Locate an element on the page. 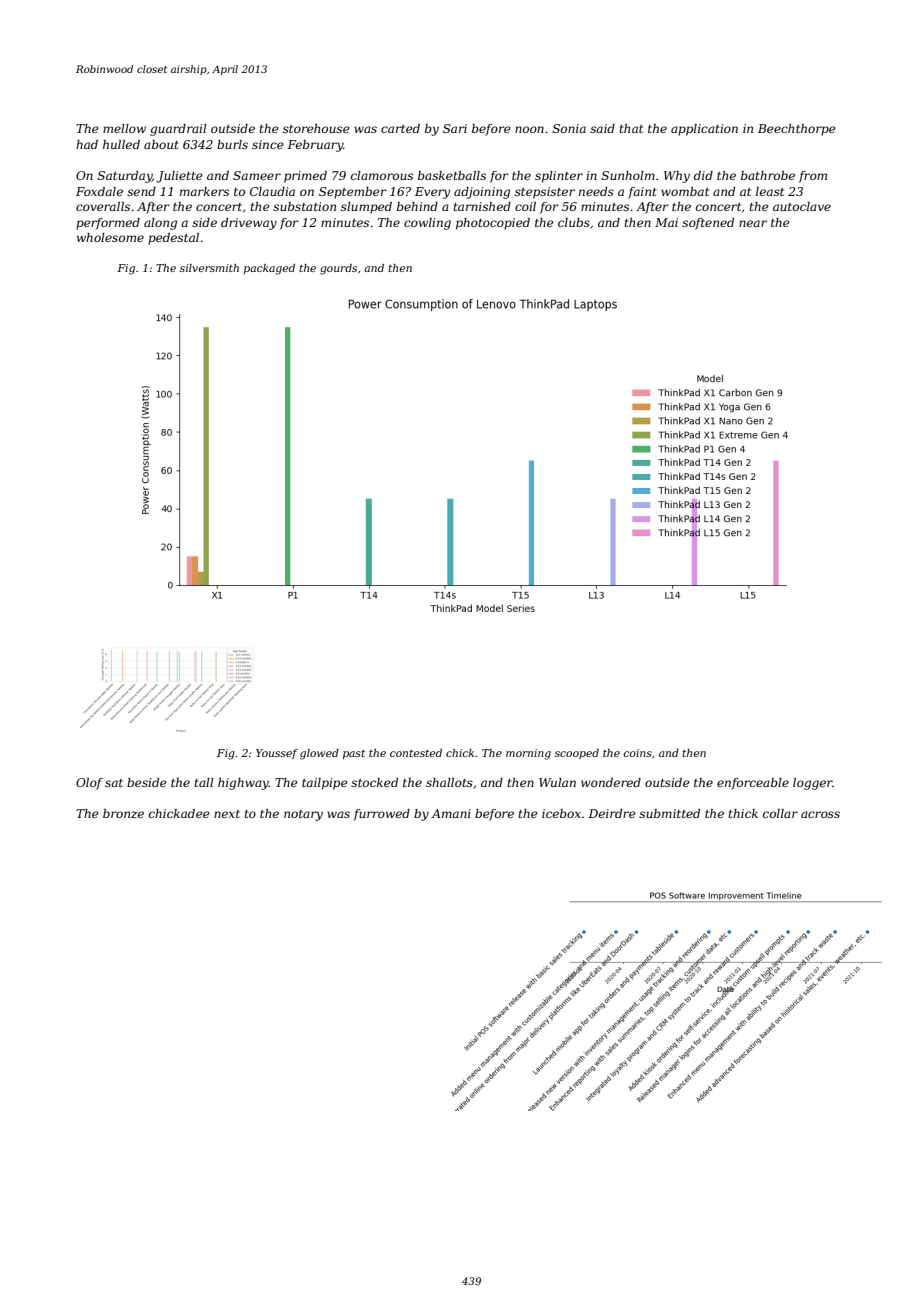 This page has height=1314, width=924. mellow is located at coordinates (124, 128).
